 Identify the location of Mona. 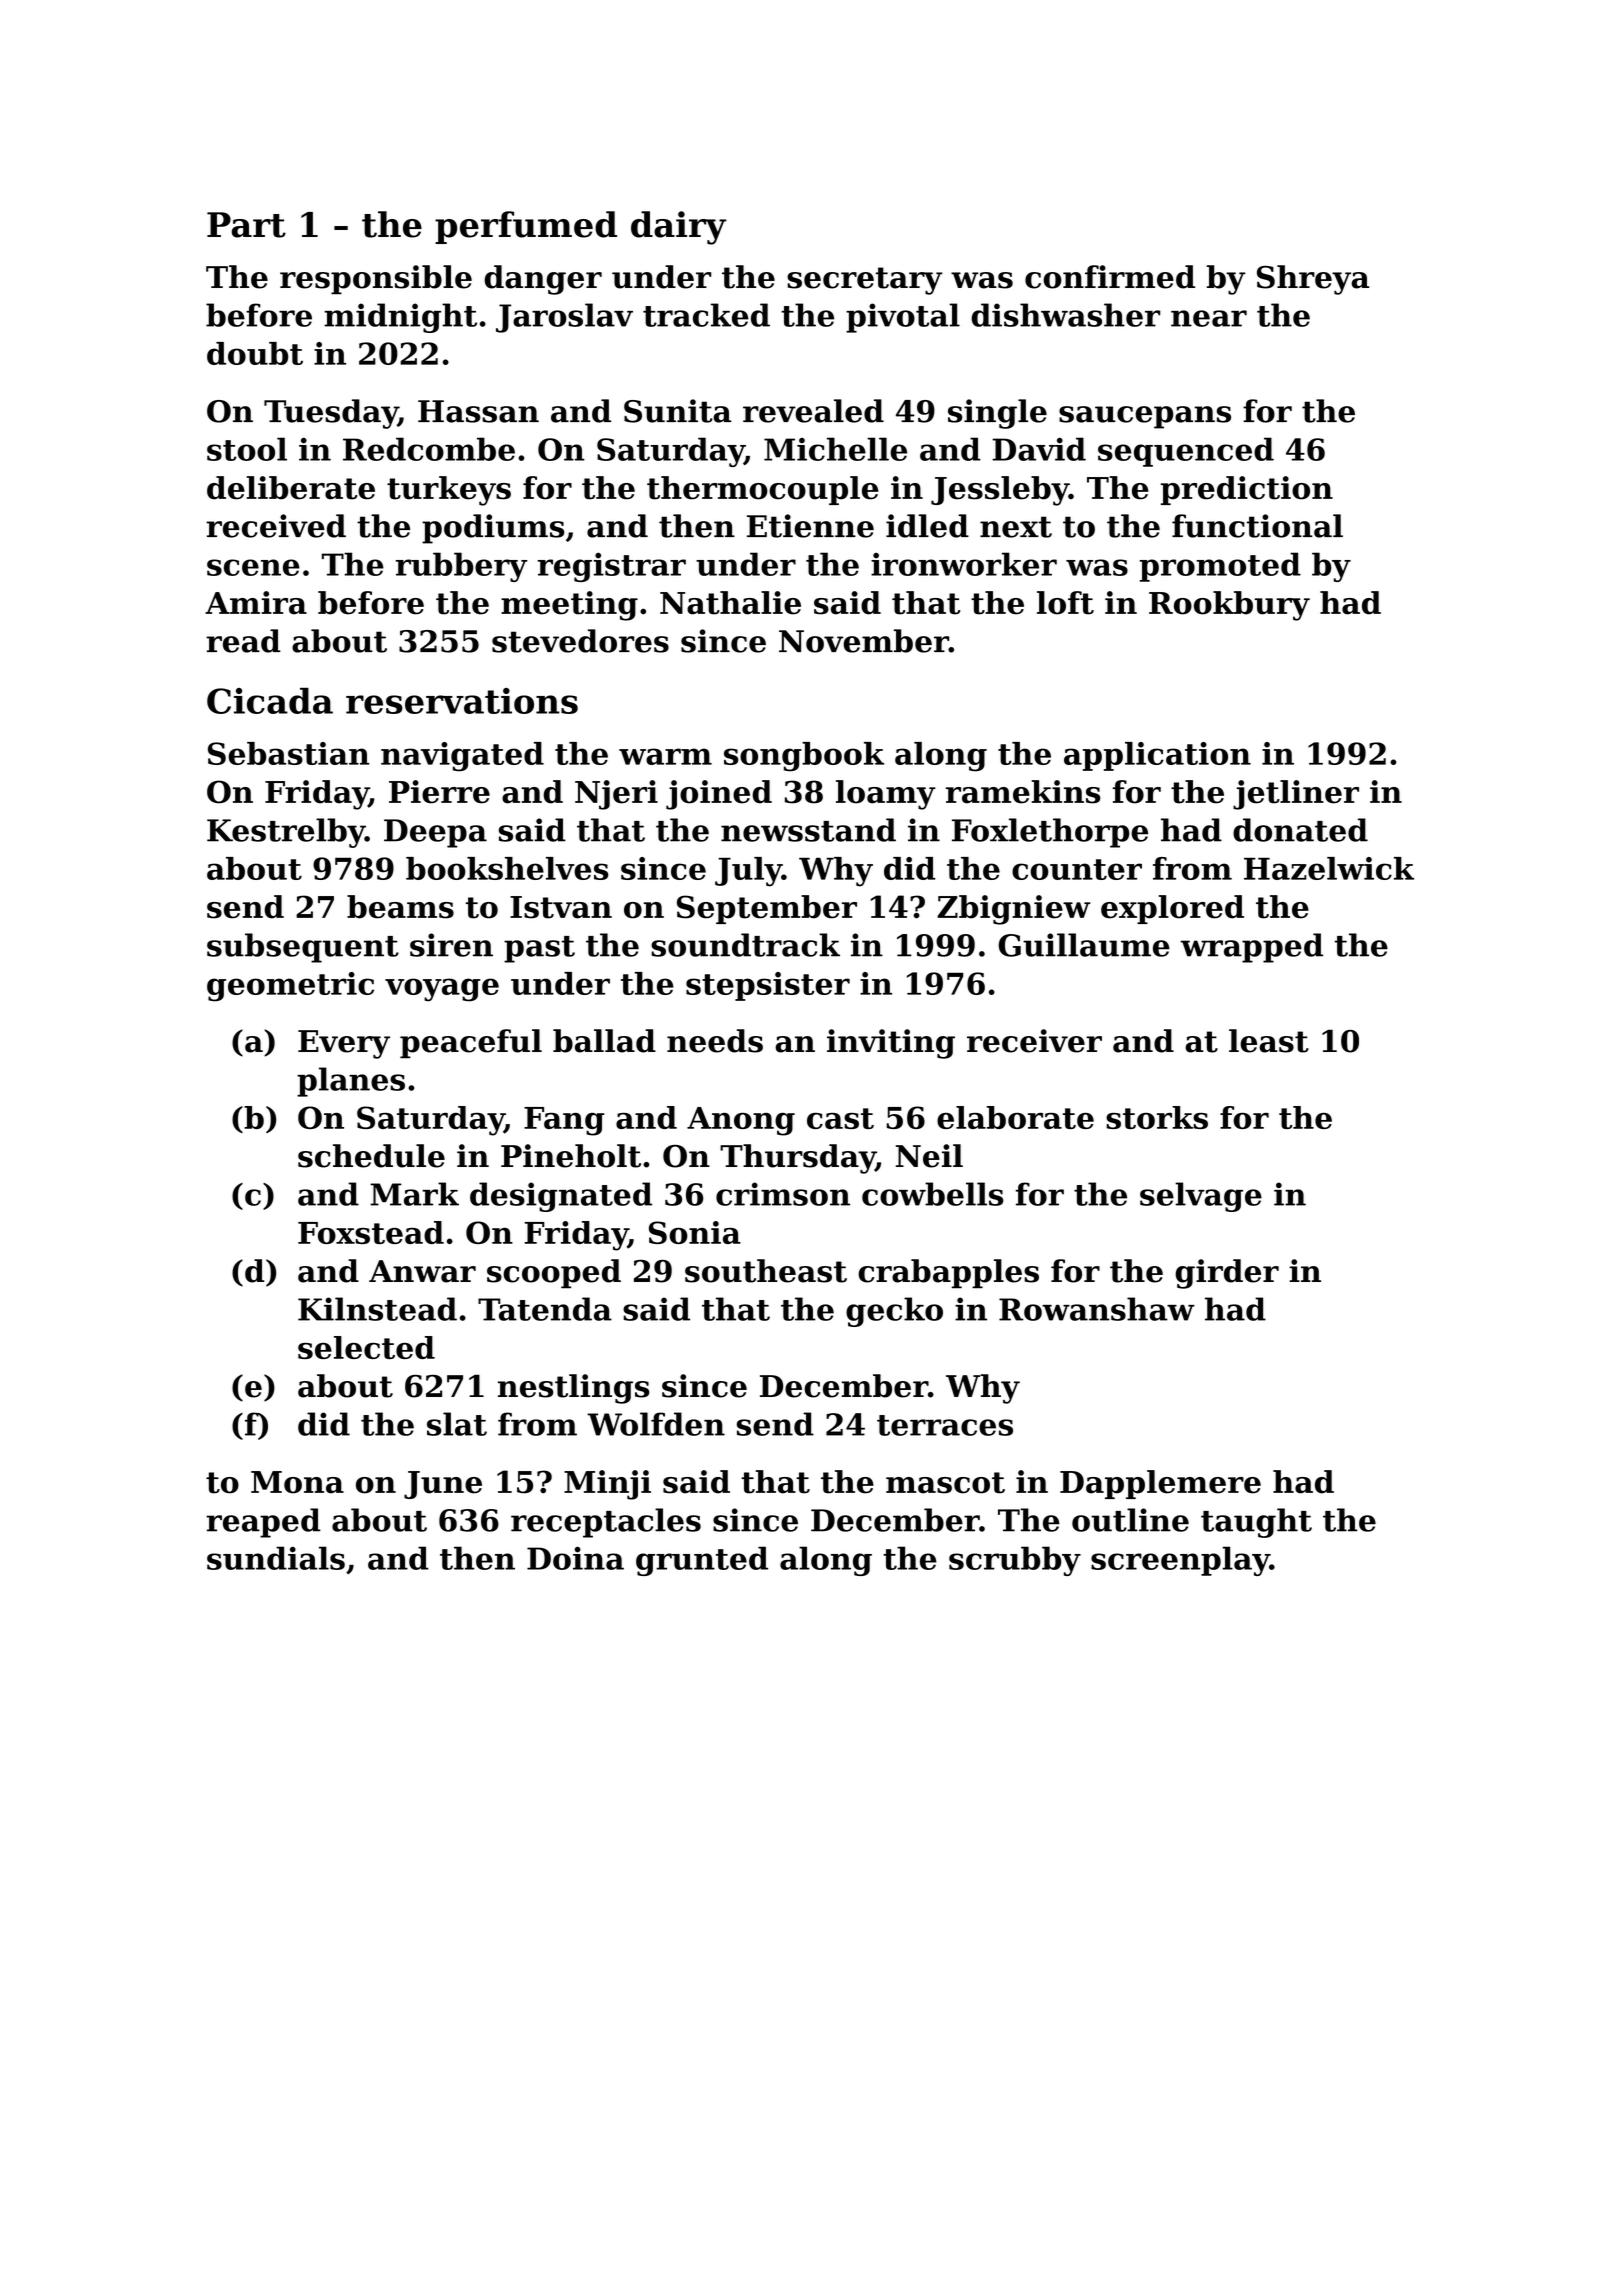
(297, 1482).
